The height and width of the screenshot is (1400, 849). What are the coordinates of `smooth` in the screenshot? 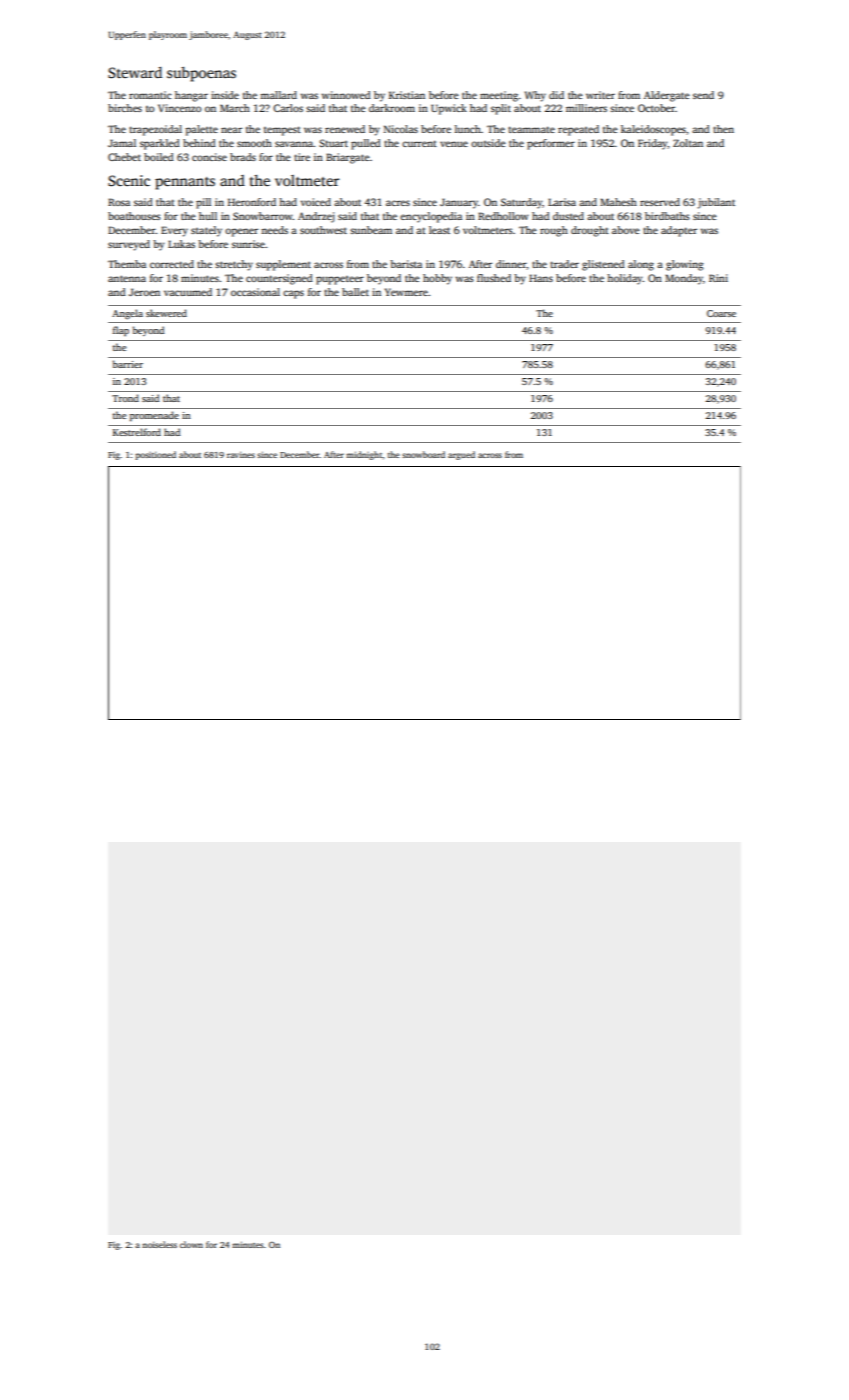 It's located at (254, 143).
